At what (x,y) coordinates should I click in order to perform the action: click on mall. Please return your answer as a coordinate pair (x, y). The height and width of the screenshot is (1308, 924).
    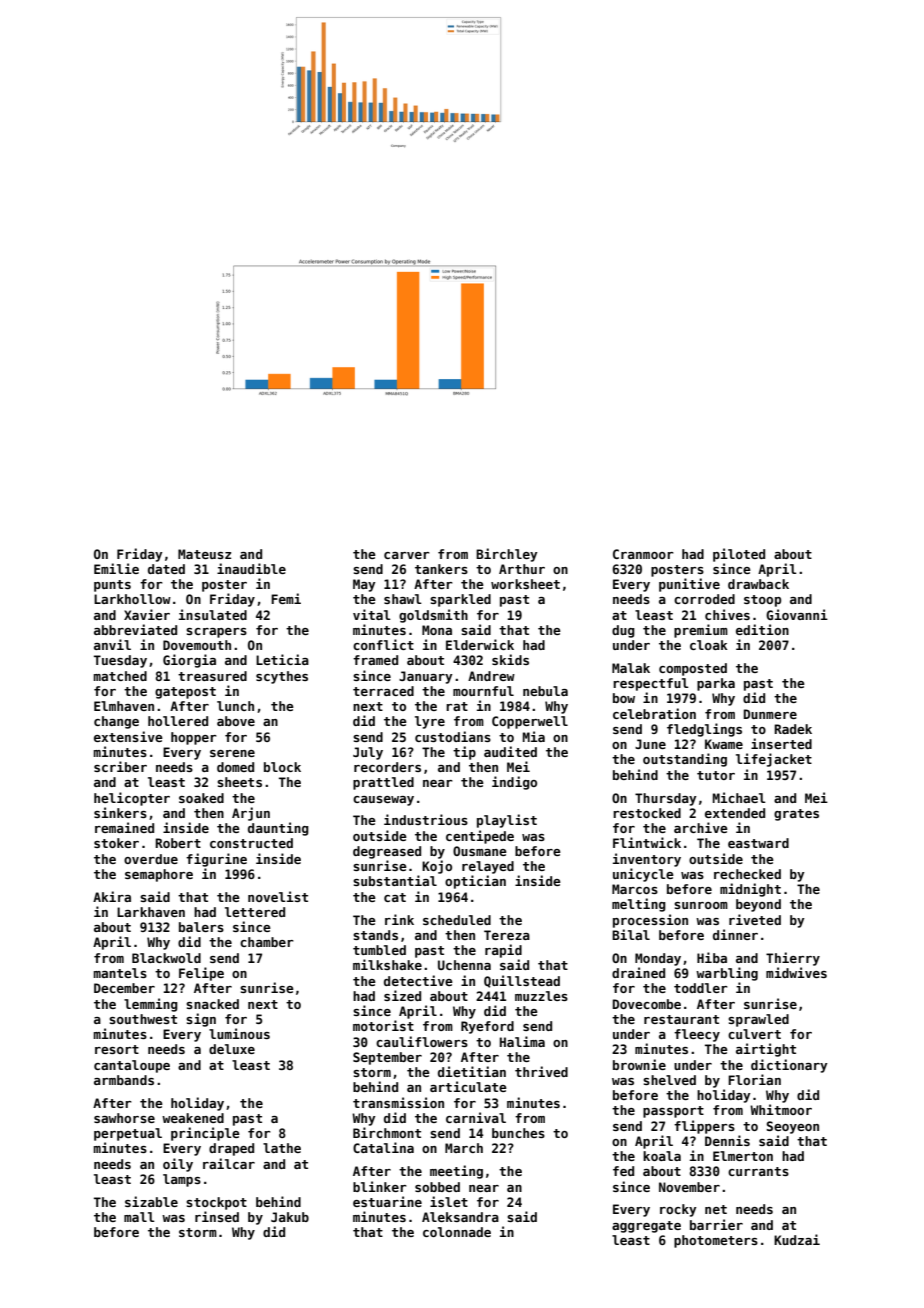
    Looking at the image, I should click on (139, 1217).
